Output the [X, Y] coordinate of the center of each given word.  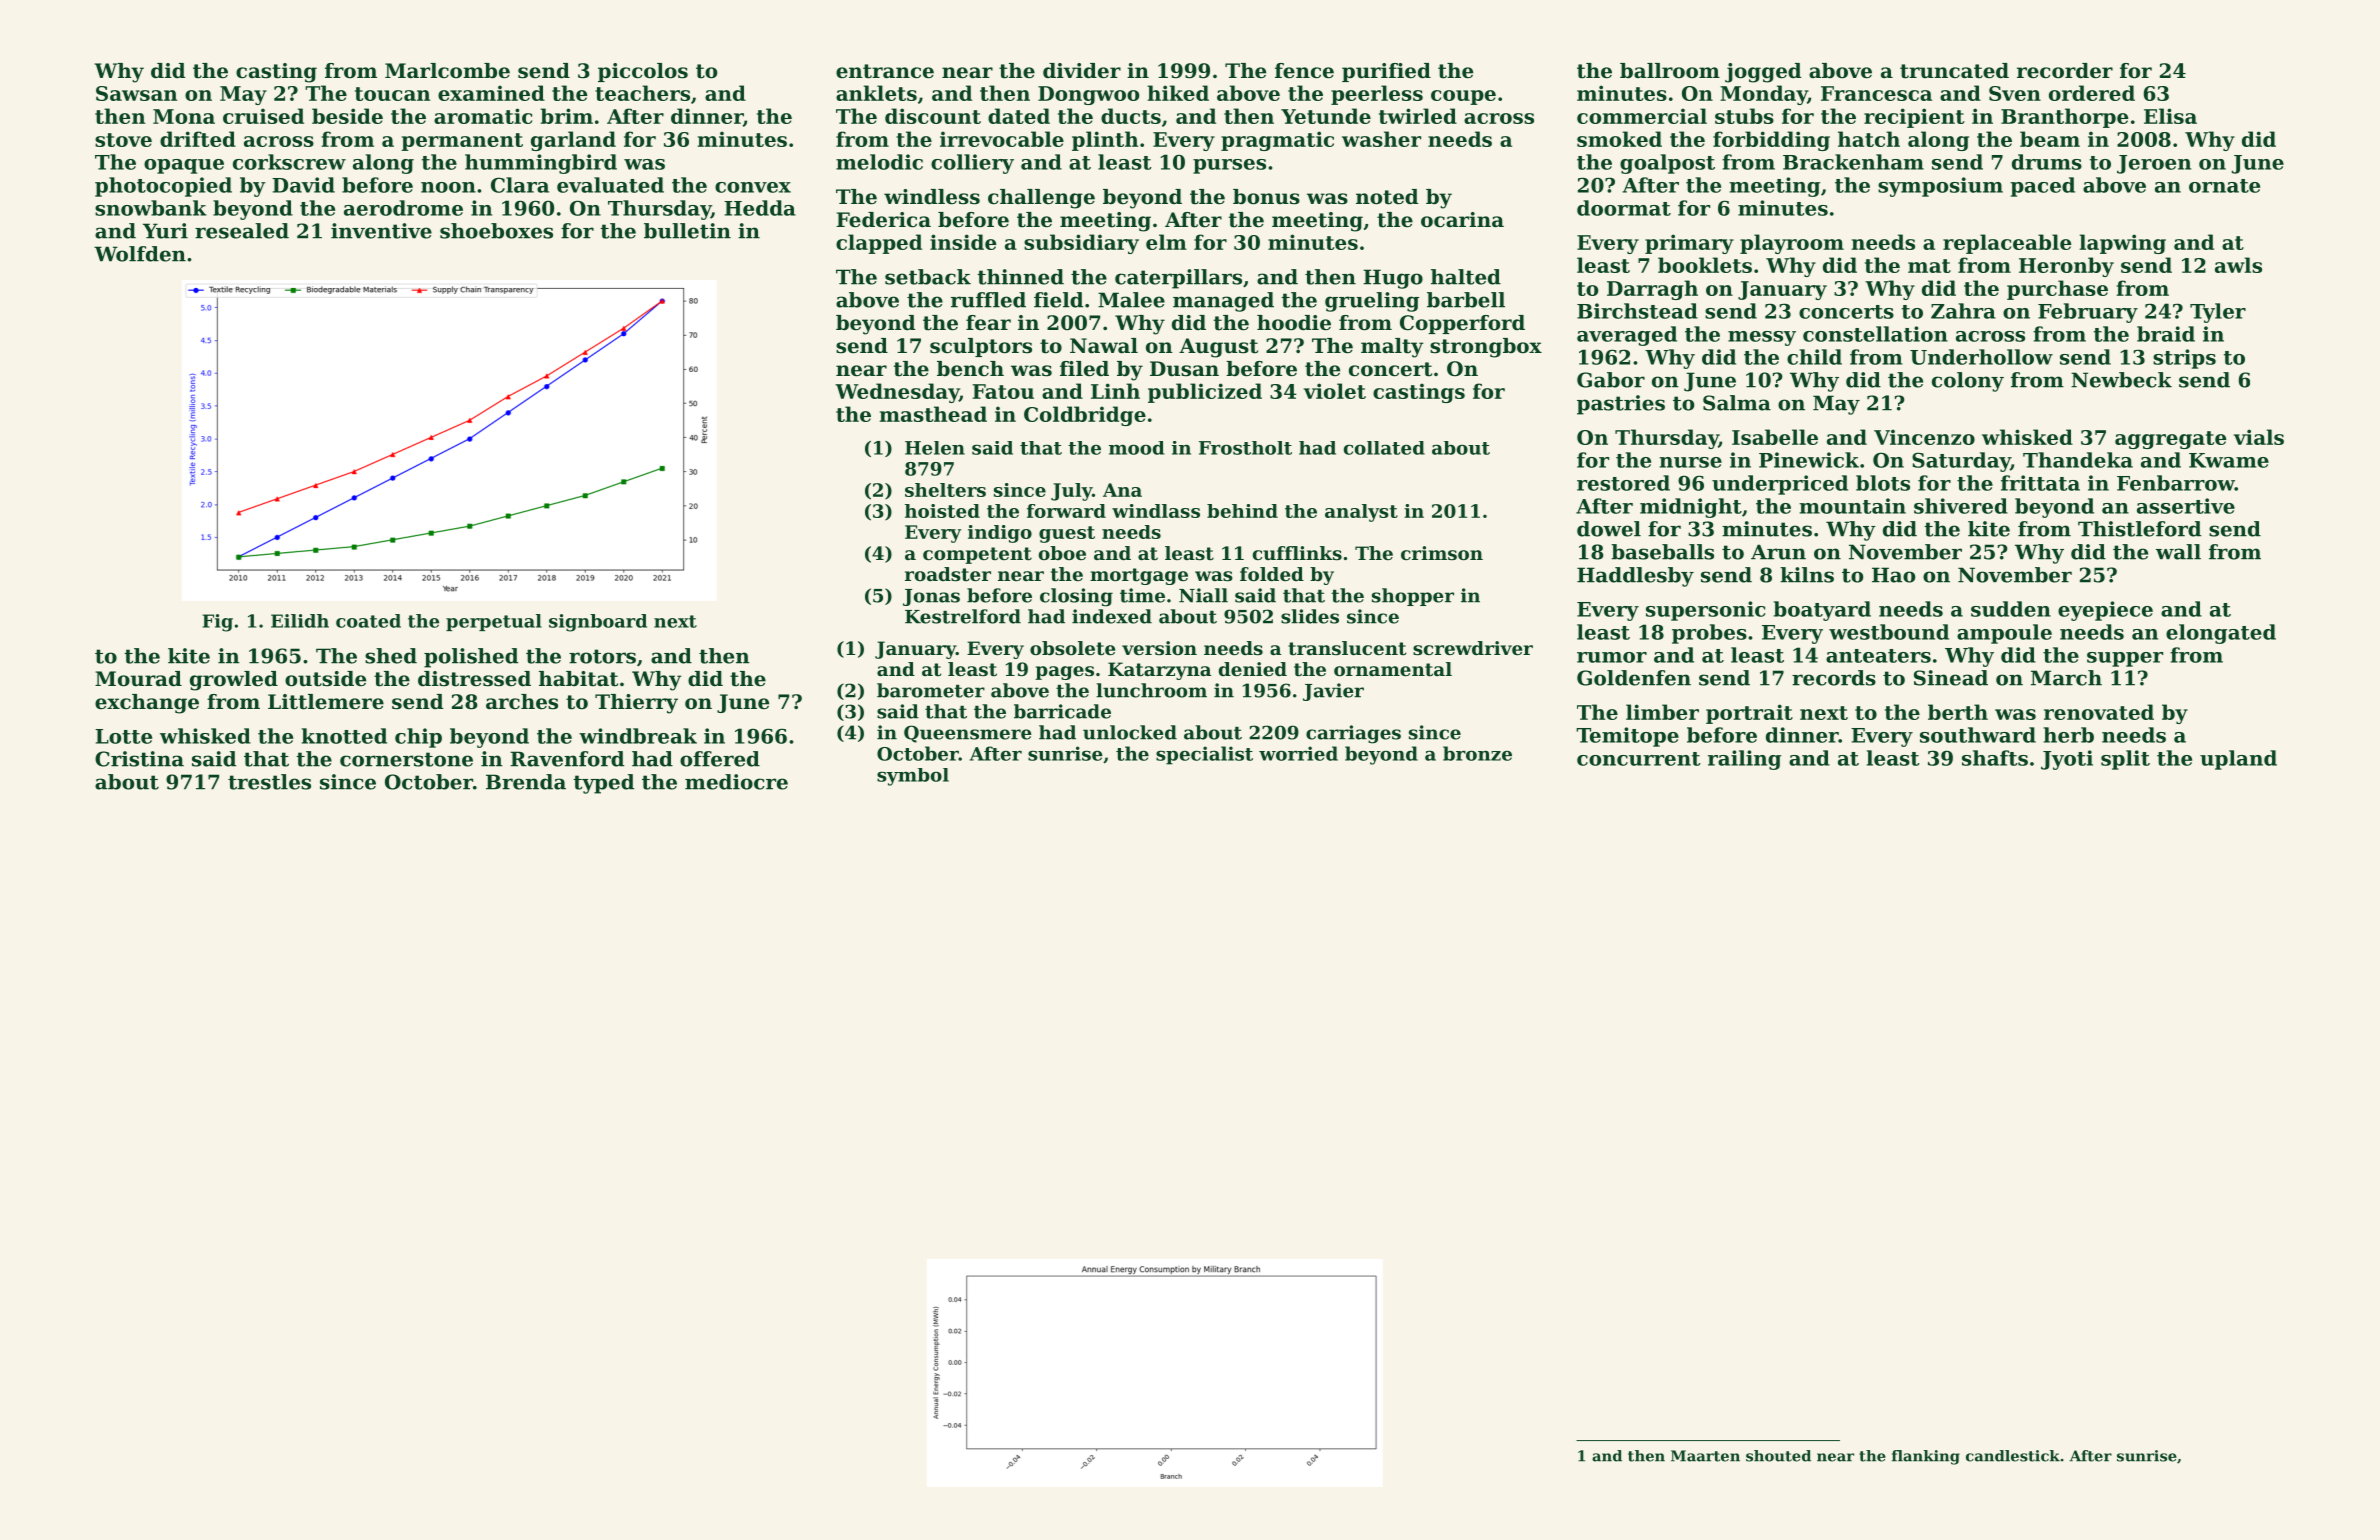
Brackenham [1853, 162]
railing [1744, 760]
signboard [598, 623]
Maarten [1705, 1456]
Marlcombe [447, 71]
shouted [1778, 1456]
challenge [1041, 199]
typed [603, 784]
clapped [879, 244]
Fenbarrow [2176, 483]
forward [1066, 511]
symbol [913, 777]
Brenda [526, 782]
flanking [1926, 1457]
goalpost [1667, 164]
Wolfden [140, 254]
